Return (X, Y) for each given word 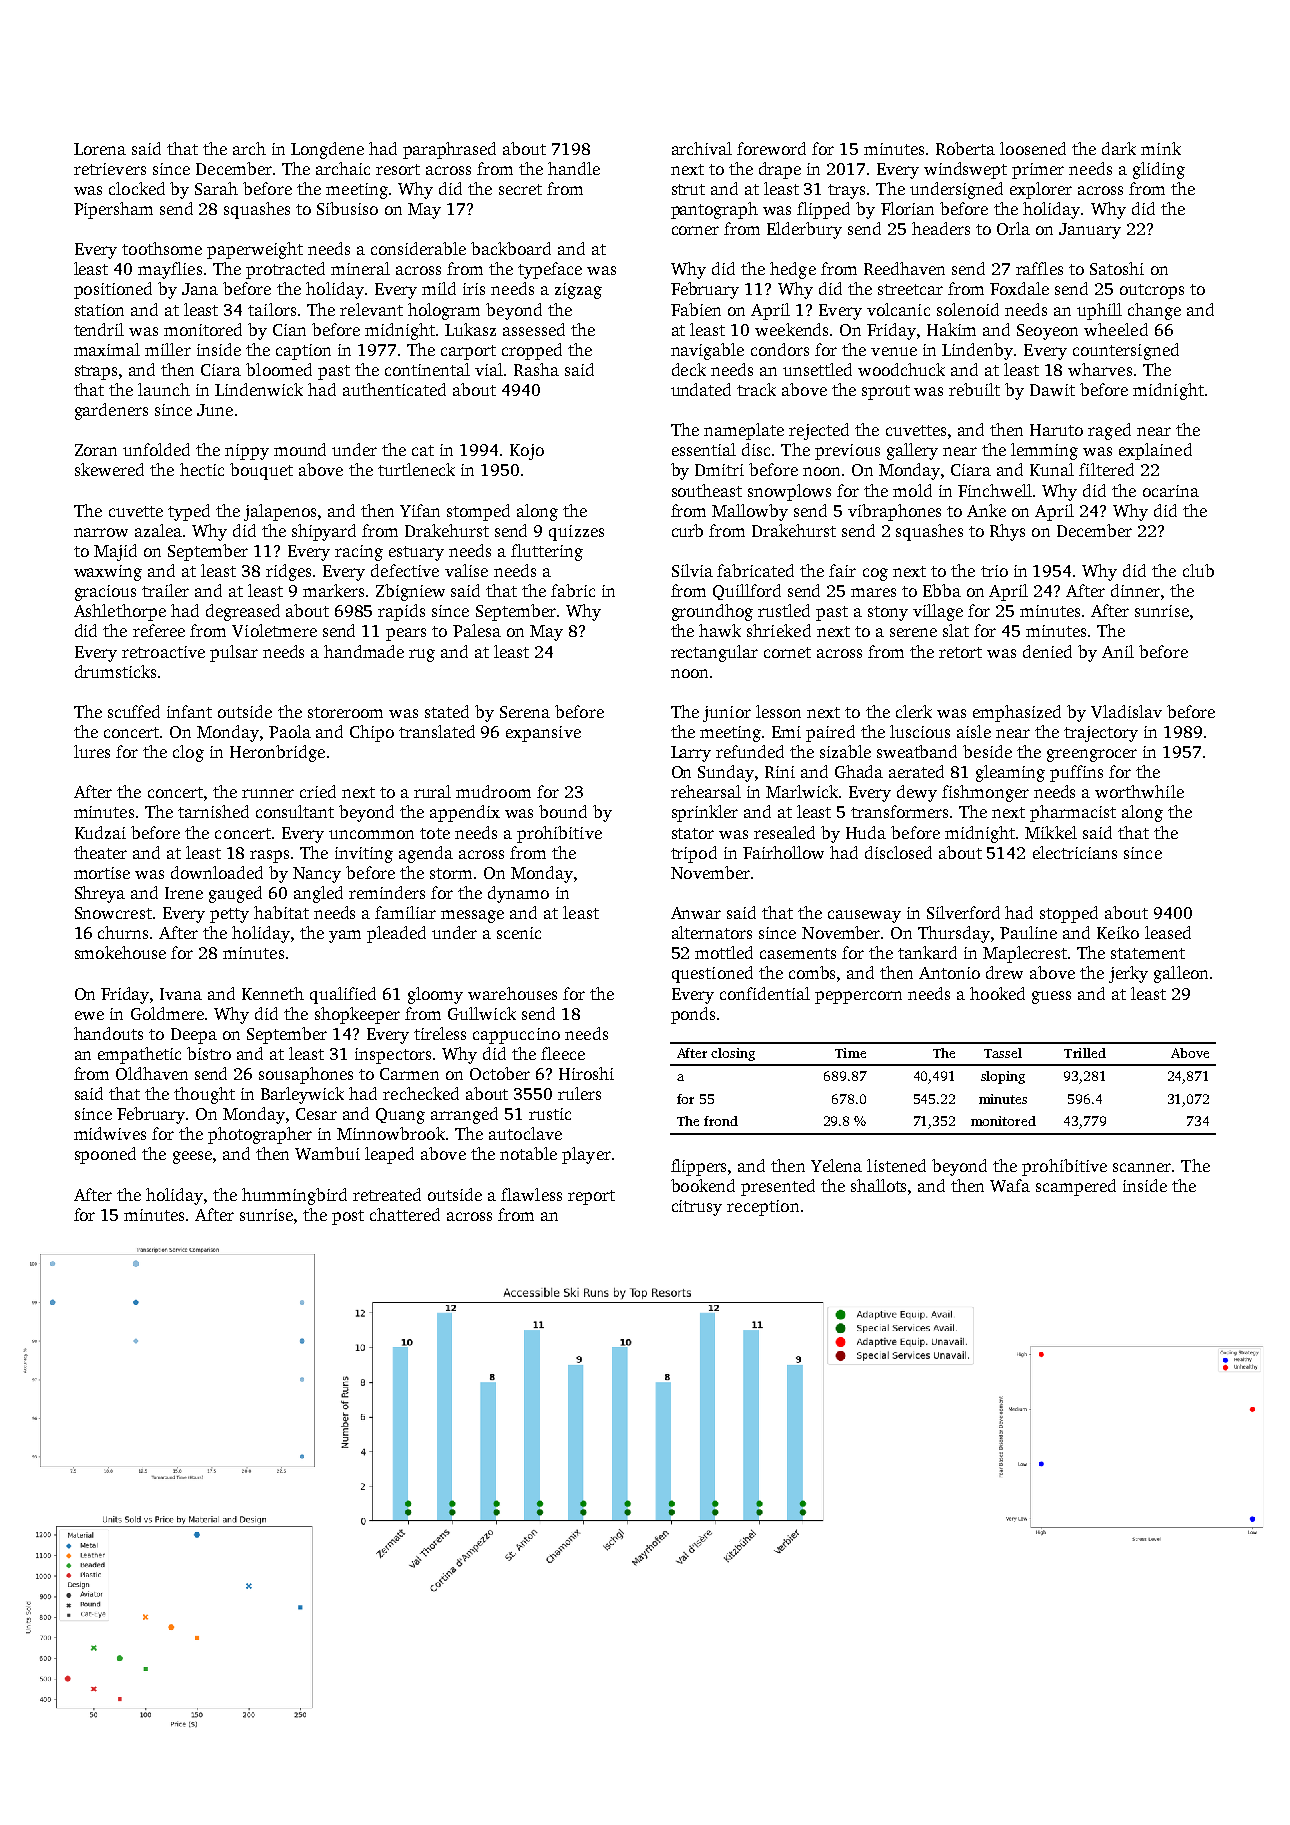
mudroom (493, 791)
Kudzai (100, 832)
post (348, 1217)
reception (763, 1208)
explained (1155, 451)
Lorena (100, 149)
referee (159, 630)
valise (466, 570)
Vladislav (1126, 711)
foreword (771, 148)
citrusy (697, 1208)
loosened (1033, 148)
